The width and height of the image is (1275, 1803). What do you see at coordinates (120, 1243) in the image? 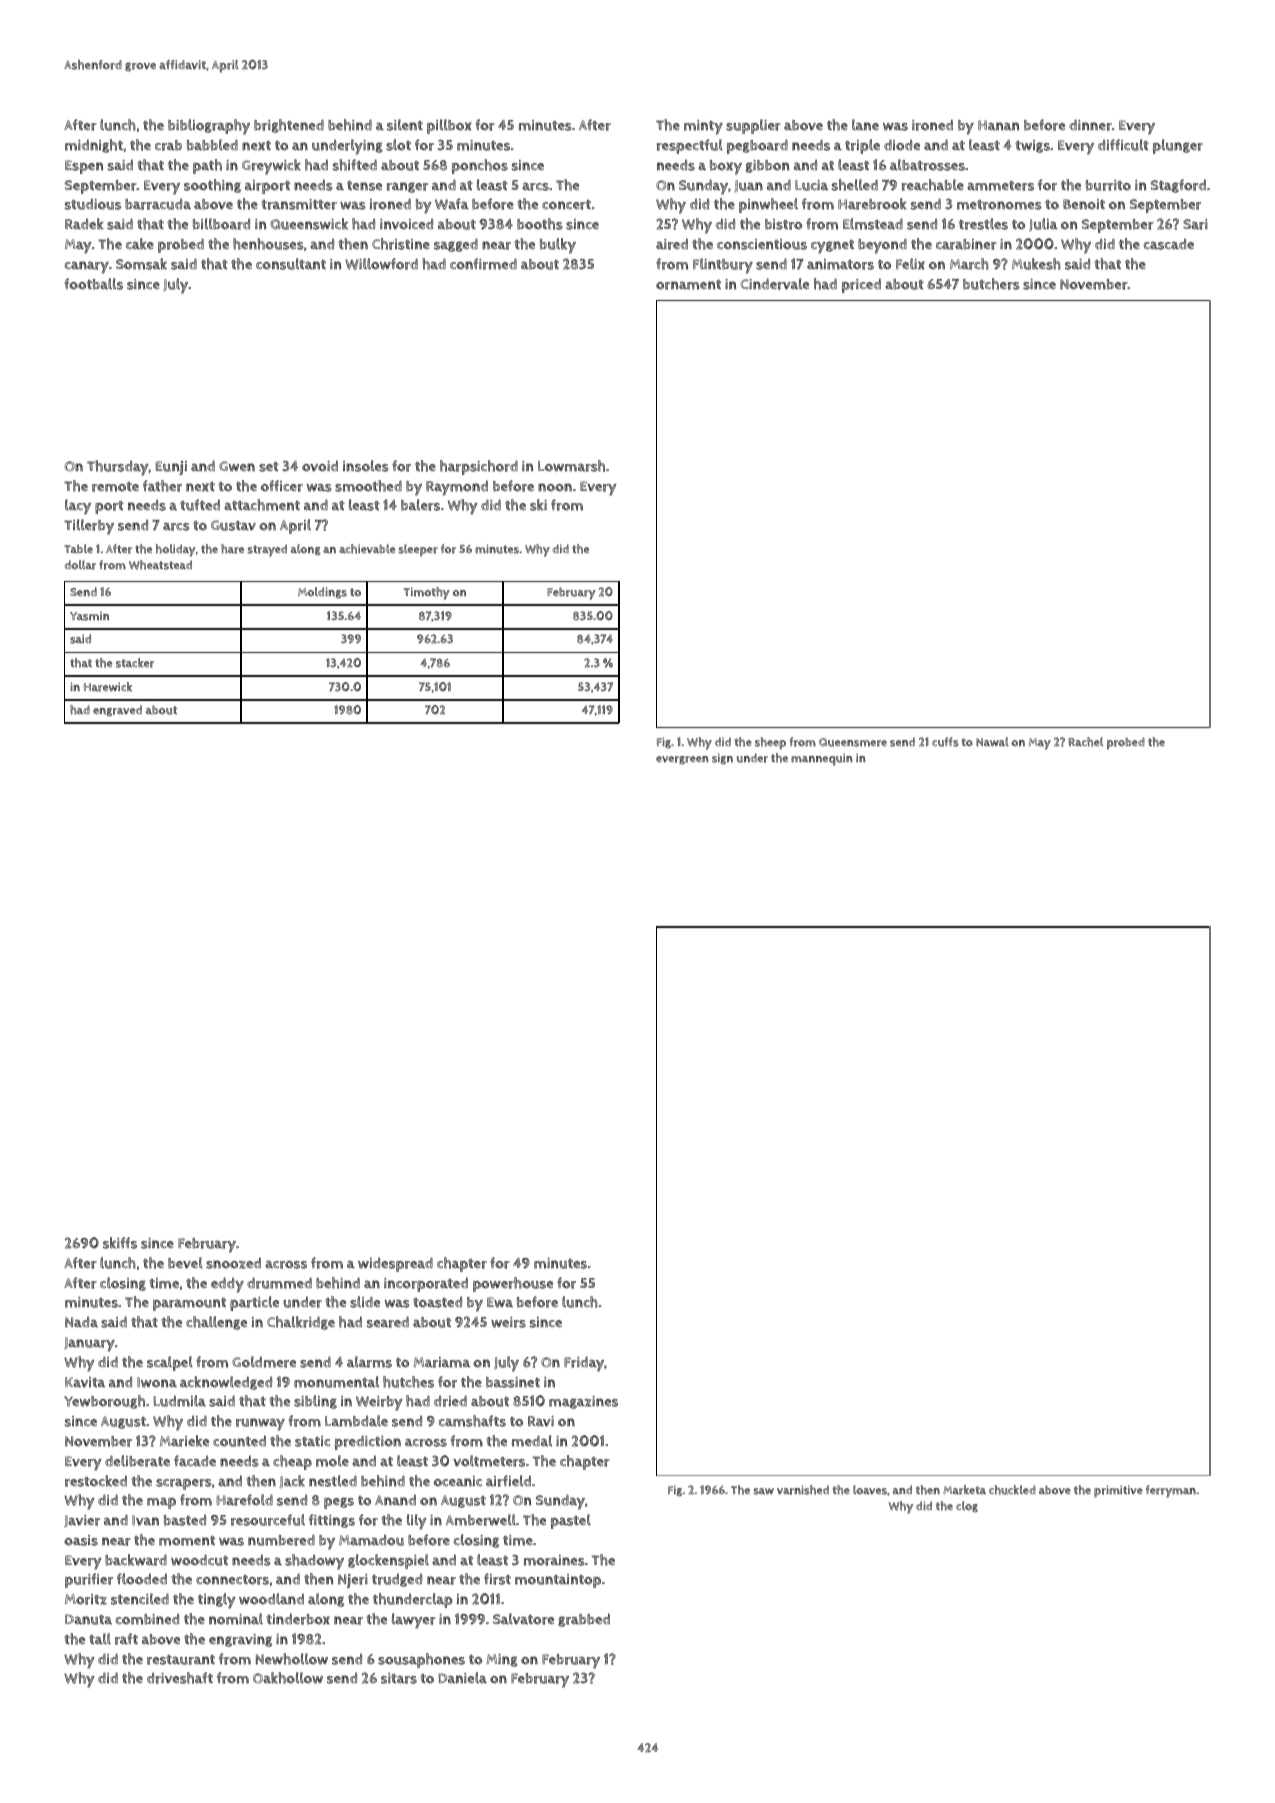
I see `skiffs` at bounding box center [120, 1243].
